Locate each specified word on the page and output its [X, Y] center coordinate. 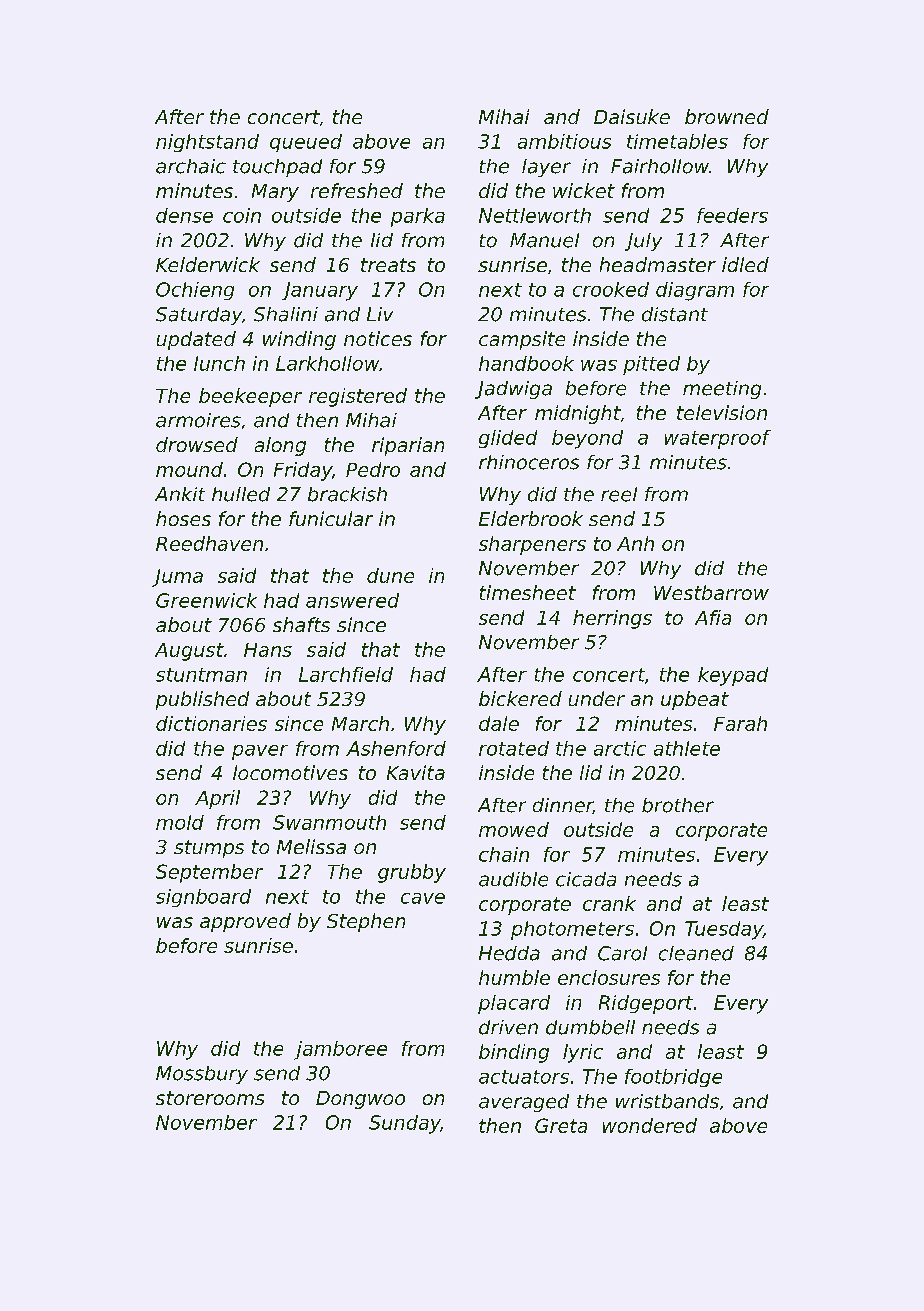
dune [390, 575]
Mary [275, 193]
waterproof [718, 439]
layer [546, 168]
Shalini [286, 314]
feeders [732, 215]
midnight [578, 414]
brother [678, 805]
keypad [733, 676]
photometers [572, 930]
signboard [203, 898]
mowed [514, 829]
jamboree [340, 1050]
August [189, 652]
